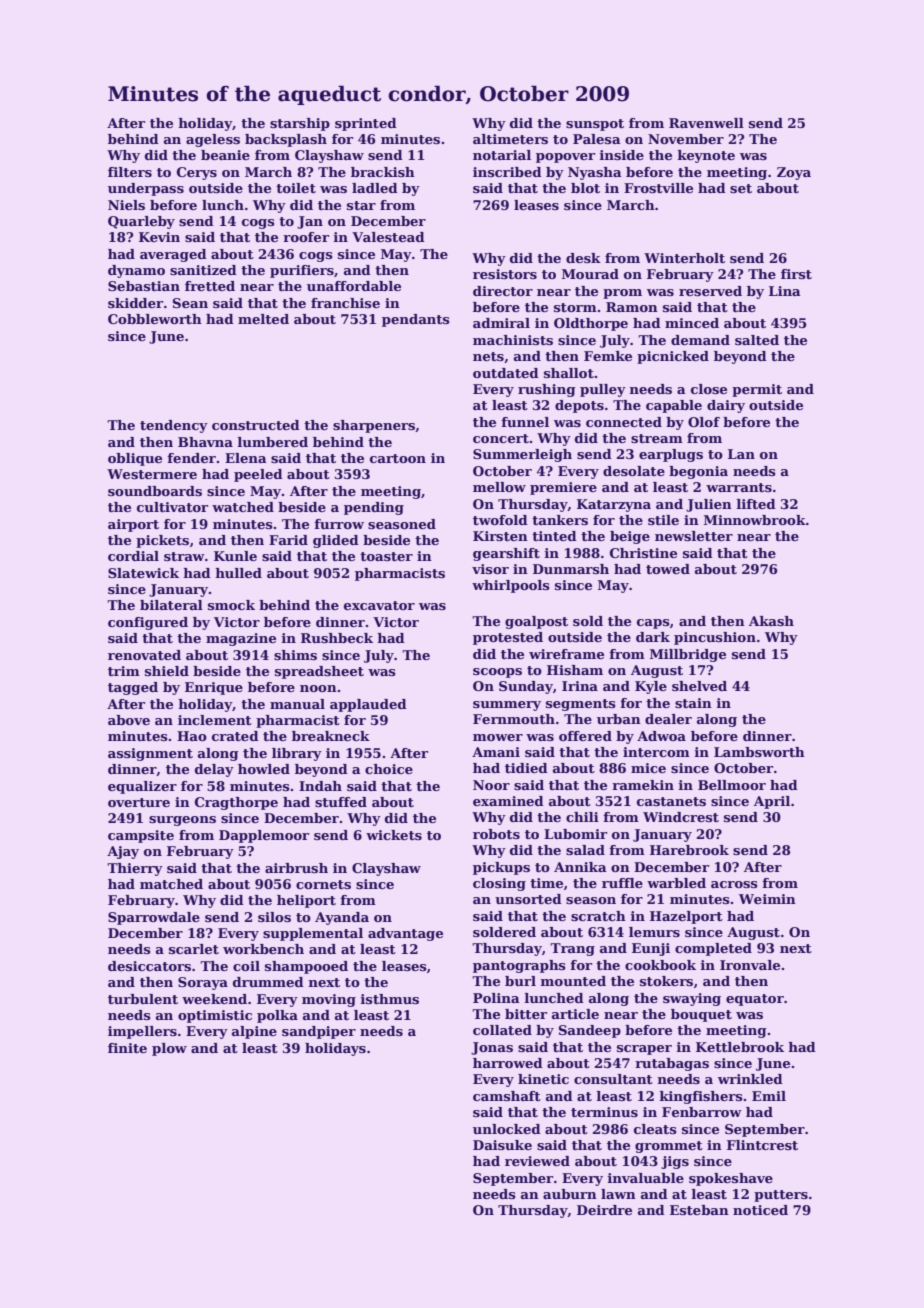 The height and width of the screenshot is (1308, 924). Describe the element at coordinates (622, 294) in the screenshot. I see `prom` at that location.
